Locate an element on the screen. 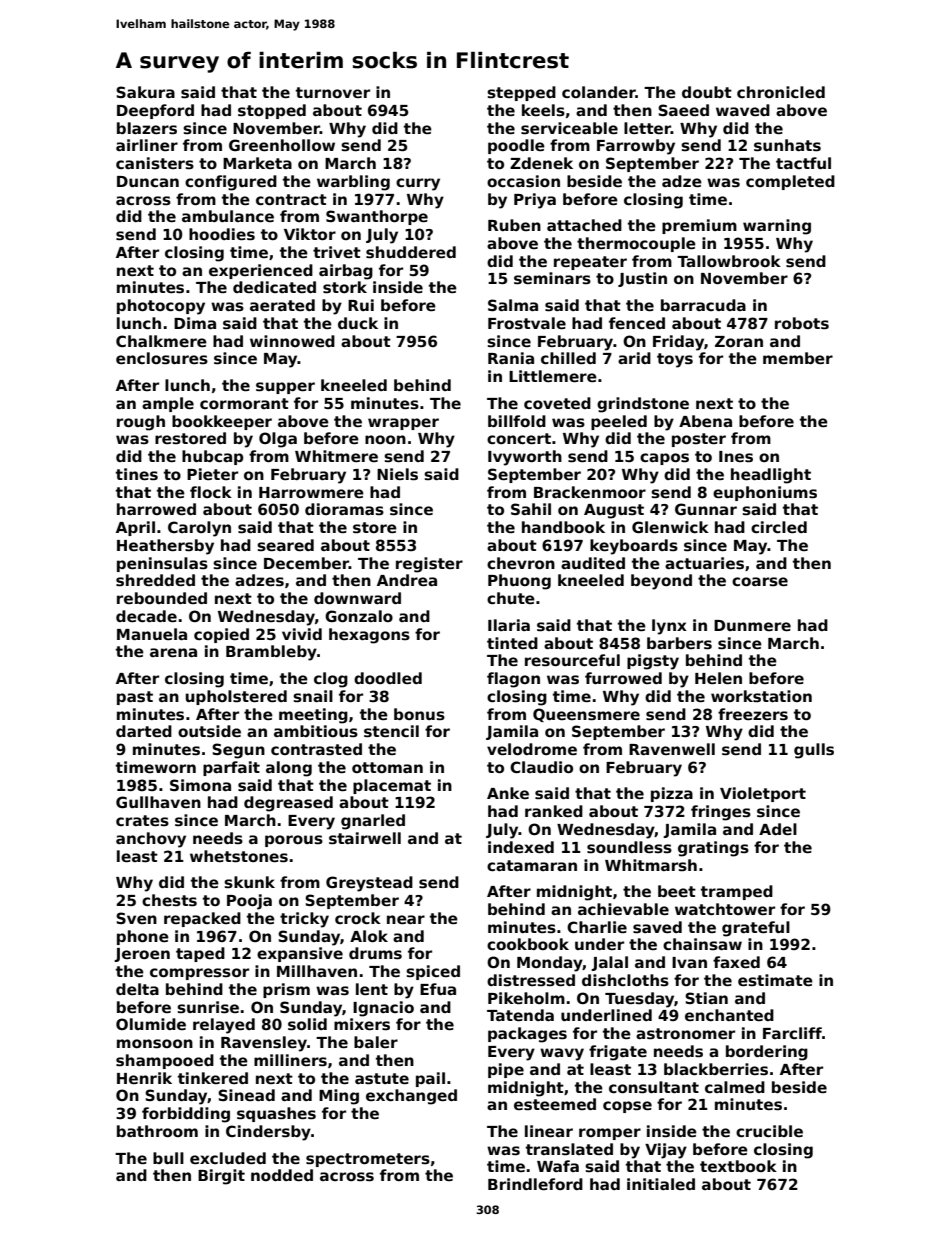 Image resolution: width=952 pixels, height=1233 pixels. Ravenwell is located at coordinates (672, 749).
